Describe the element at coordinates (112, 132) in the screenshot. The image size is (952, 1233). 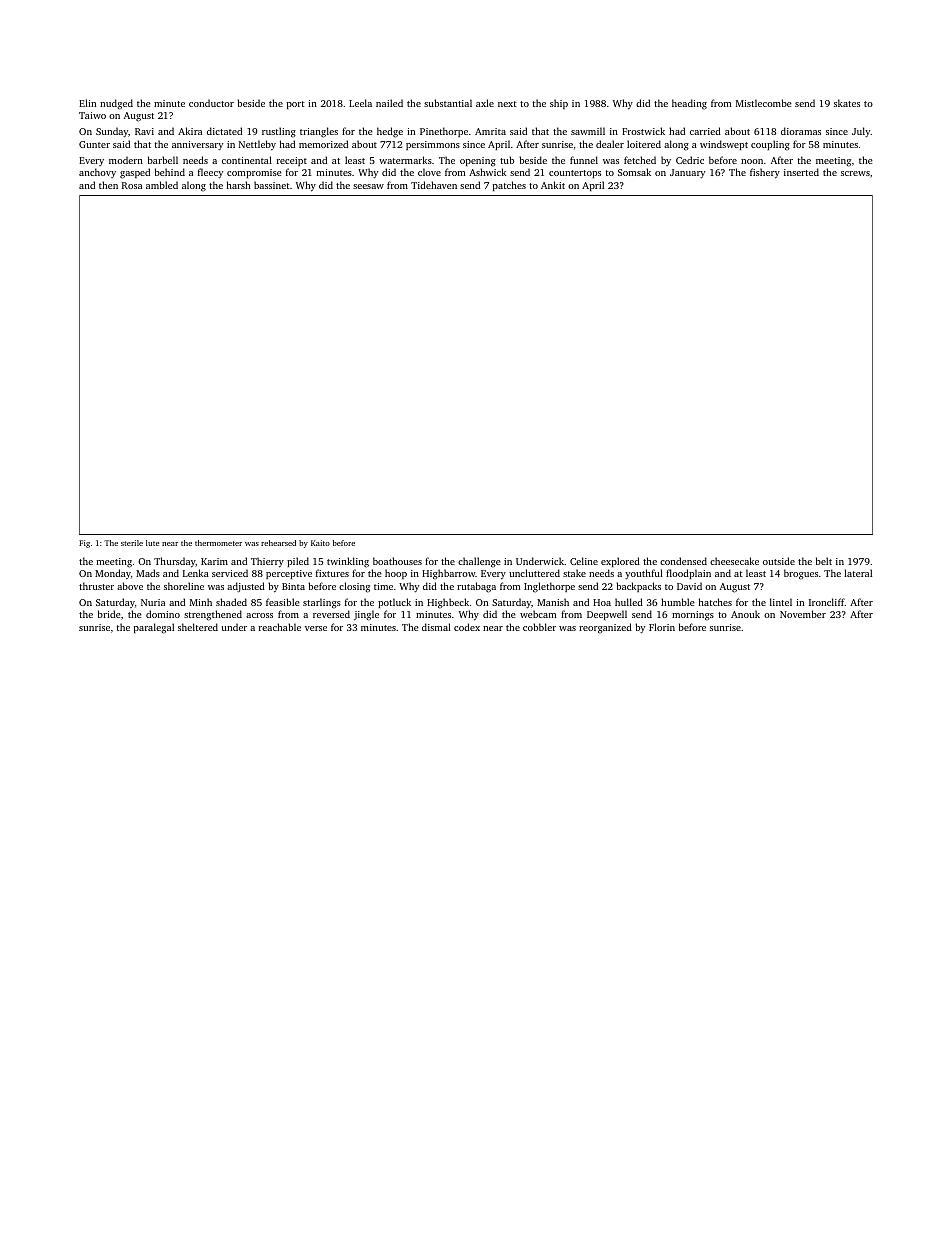
I see `Sunday` at that location.
